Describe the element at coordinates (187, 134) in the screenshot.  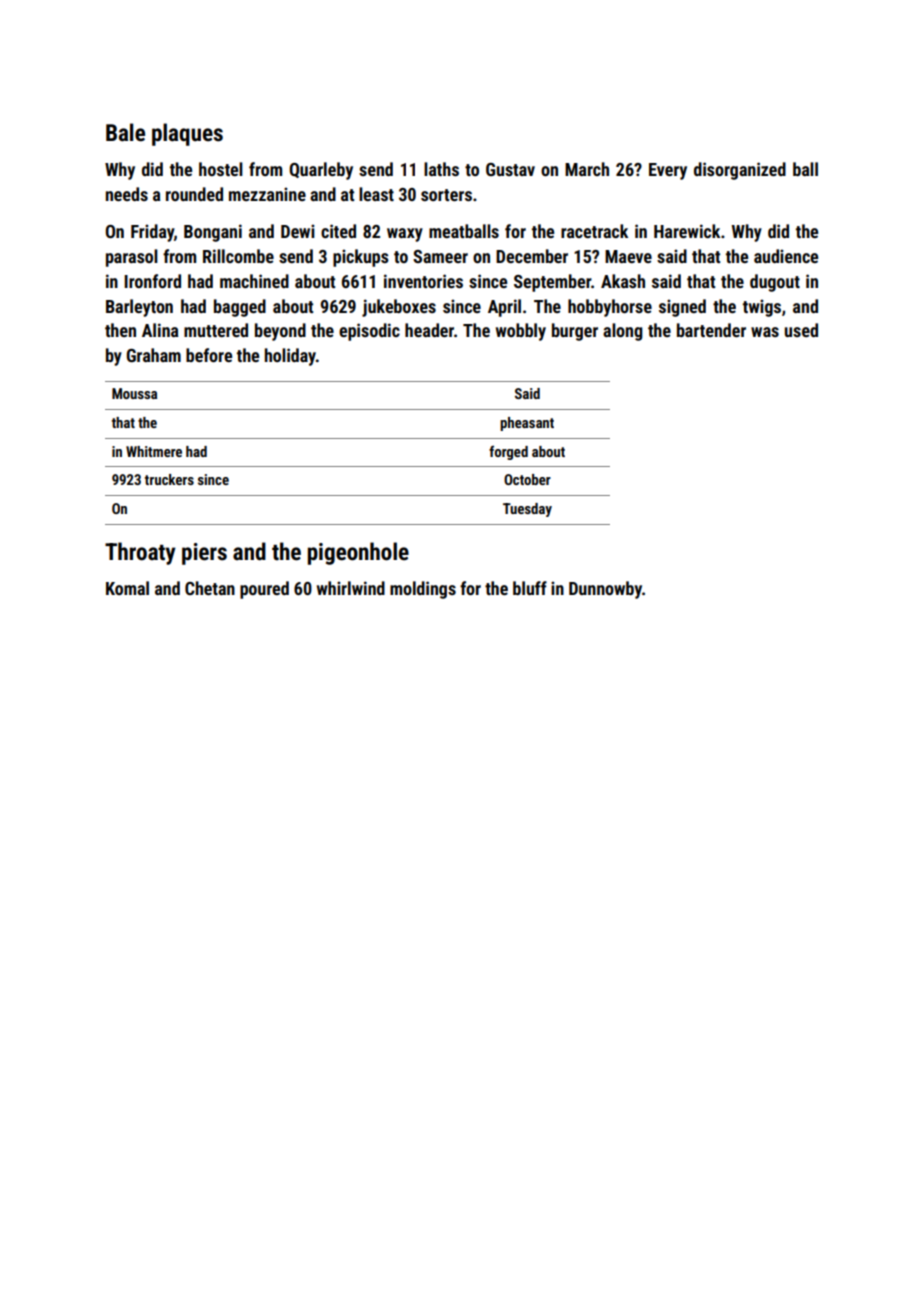
I see `plaques` at that location.
